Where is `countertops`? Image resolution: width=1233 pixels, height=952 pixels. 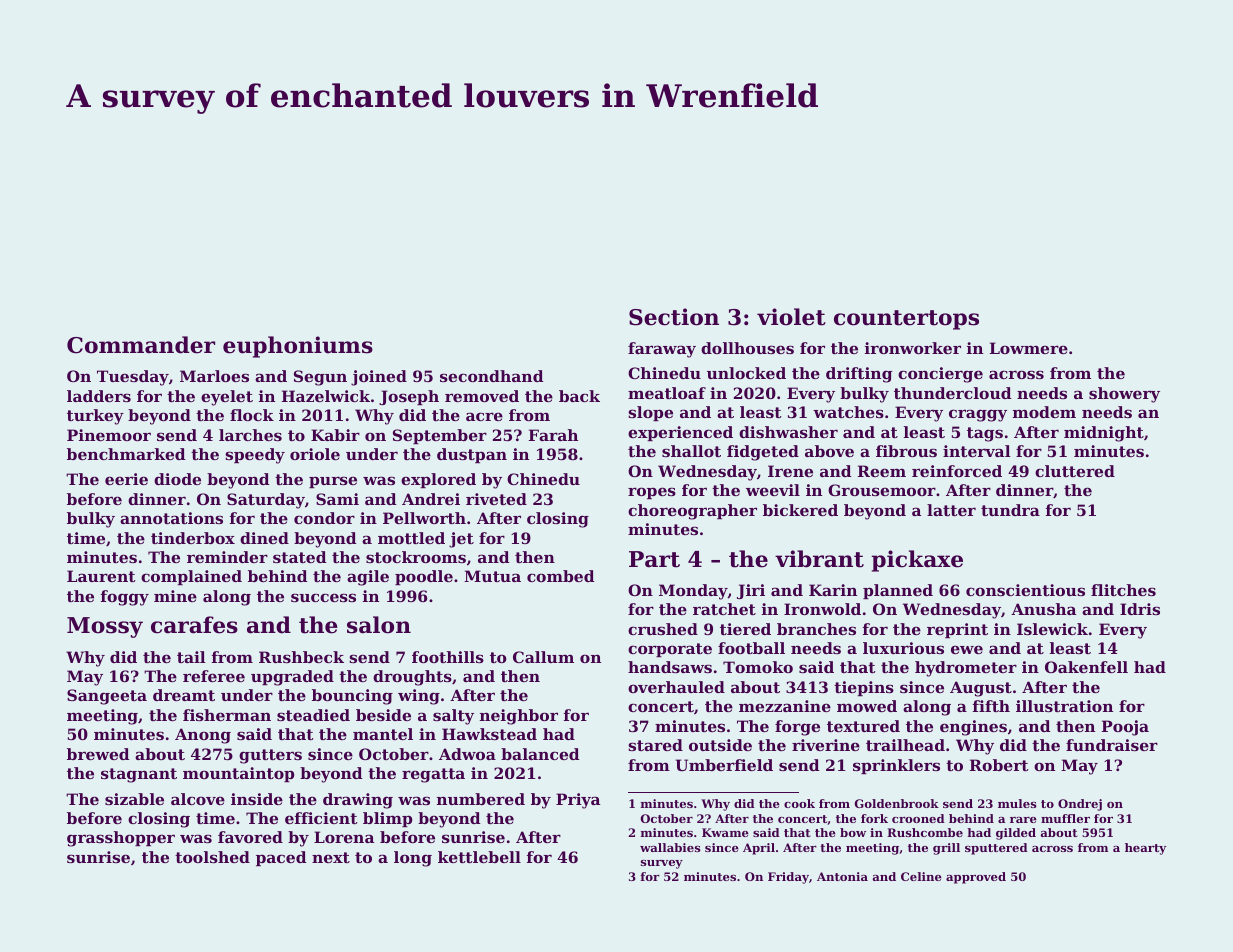 countertops is located at coordinates (906, 320).
